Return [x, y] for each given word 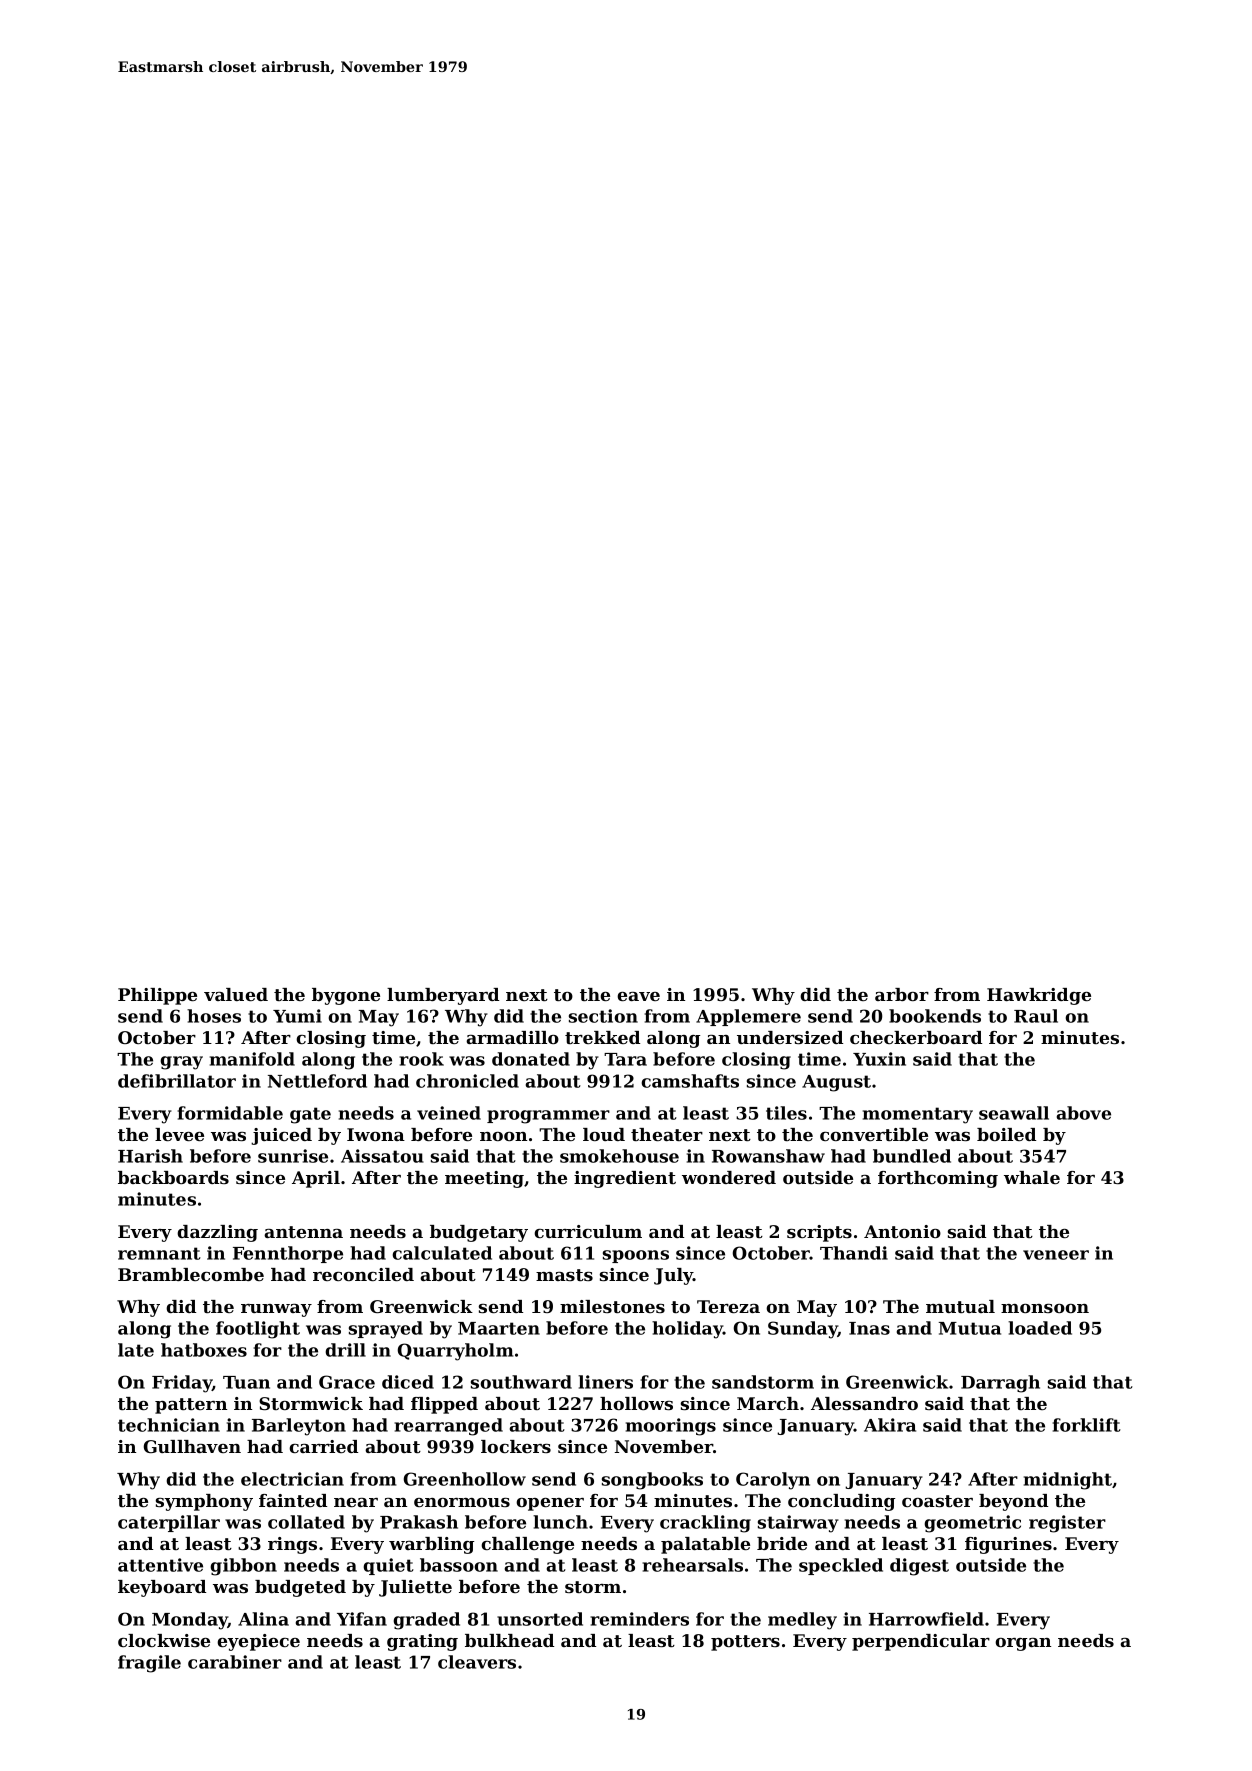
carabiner [235, 1662]
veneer [1056, 1255]
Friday [182, 1384]
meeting [484, 1179]
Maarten [499, 1328]
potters [745, 1643]
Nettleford [317, 1081]
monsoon [1045, 1308]
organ [1023, 1644]
